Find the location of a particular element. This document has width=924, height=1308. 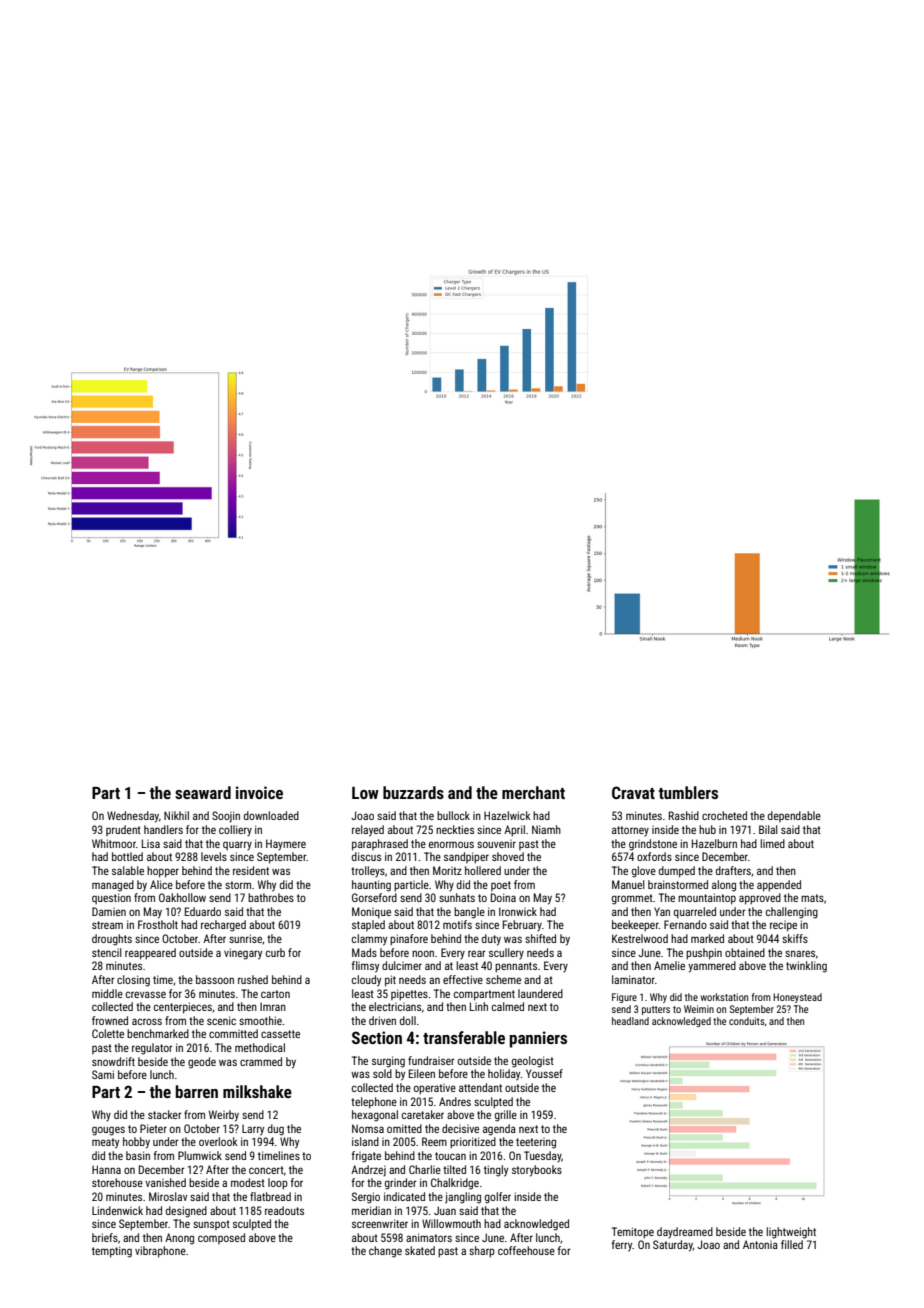

buzzards is located at coordinates (413, 792).
